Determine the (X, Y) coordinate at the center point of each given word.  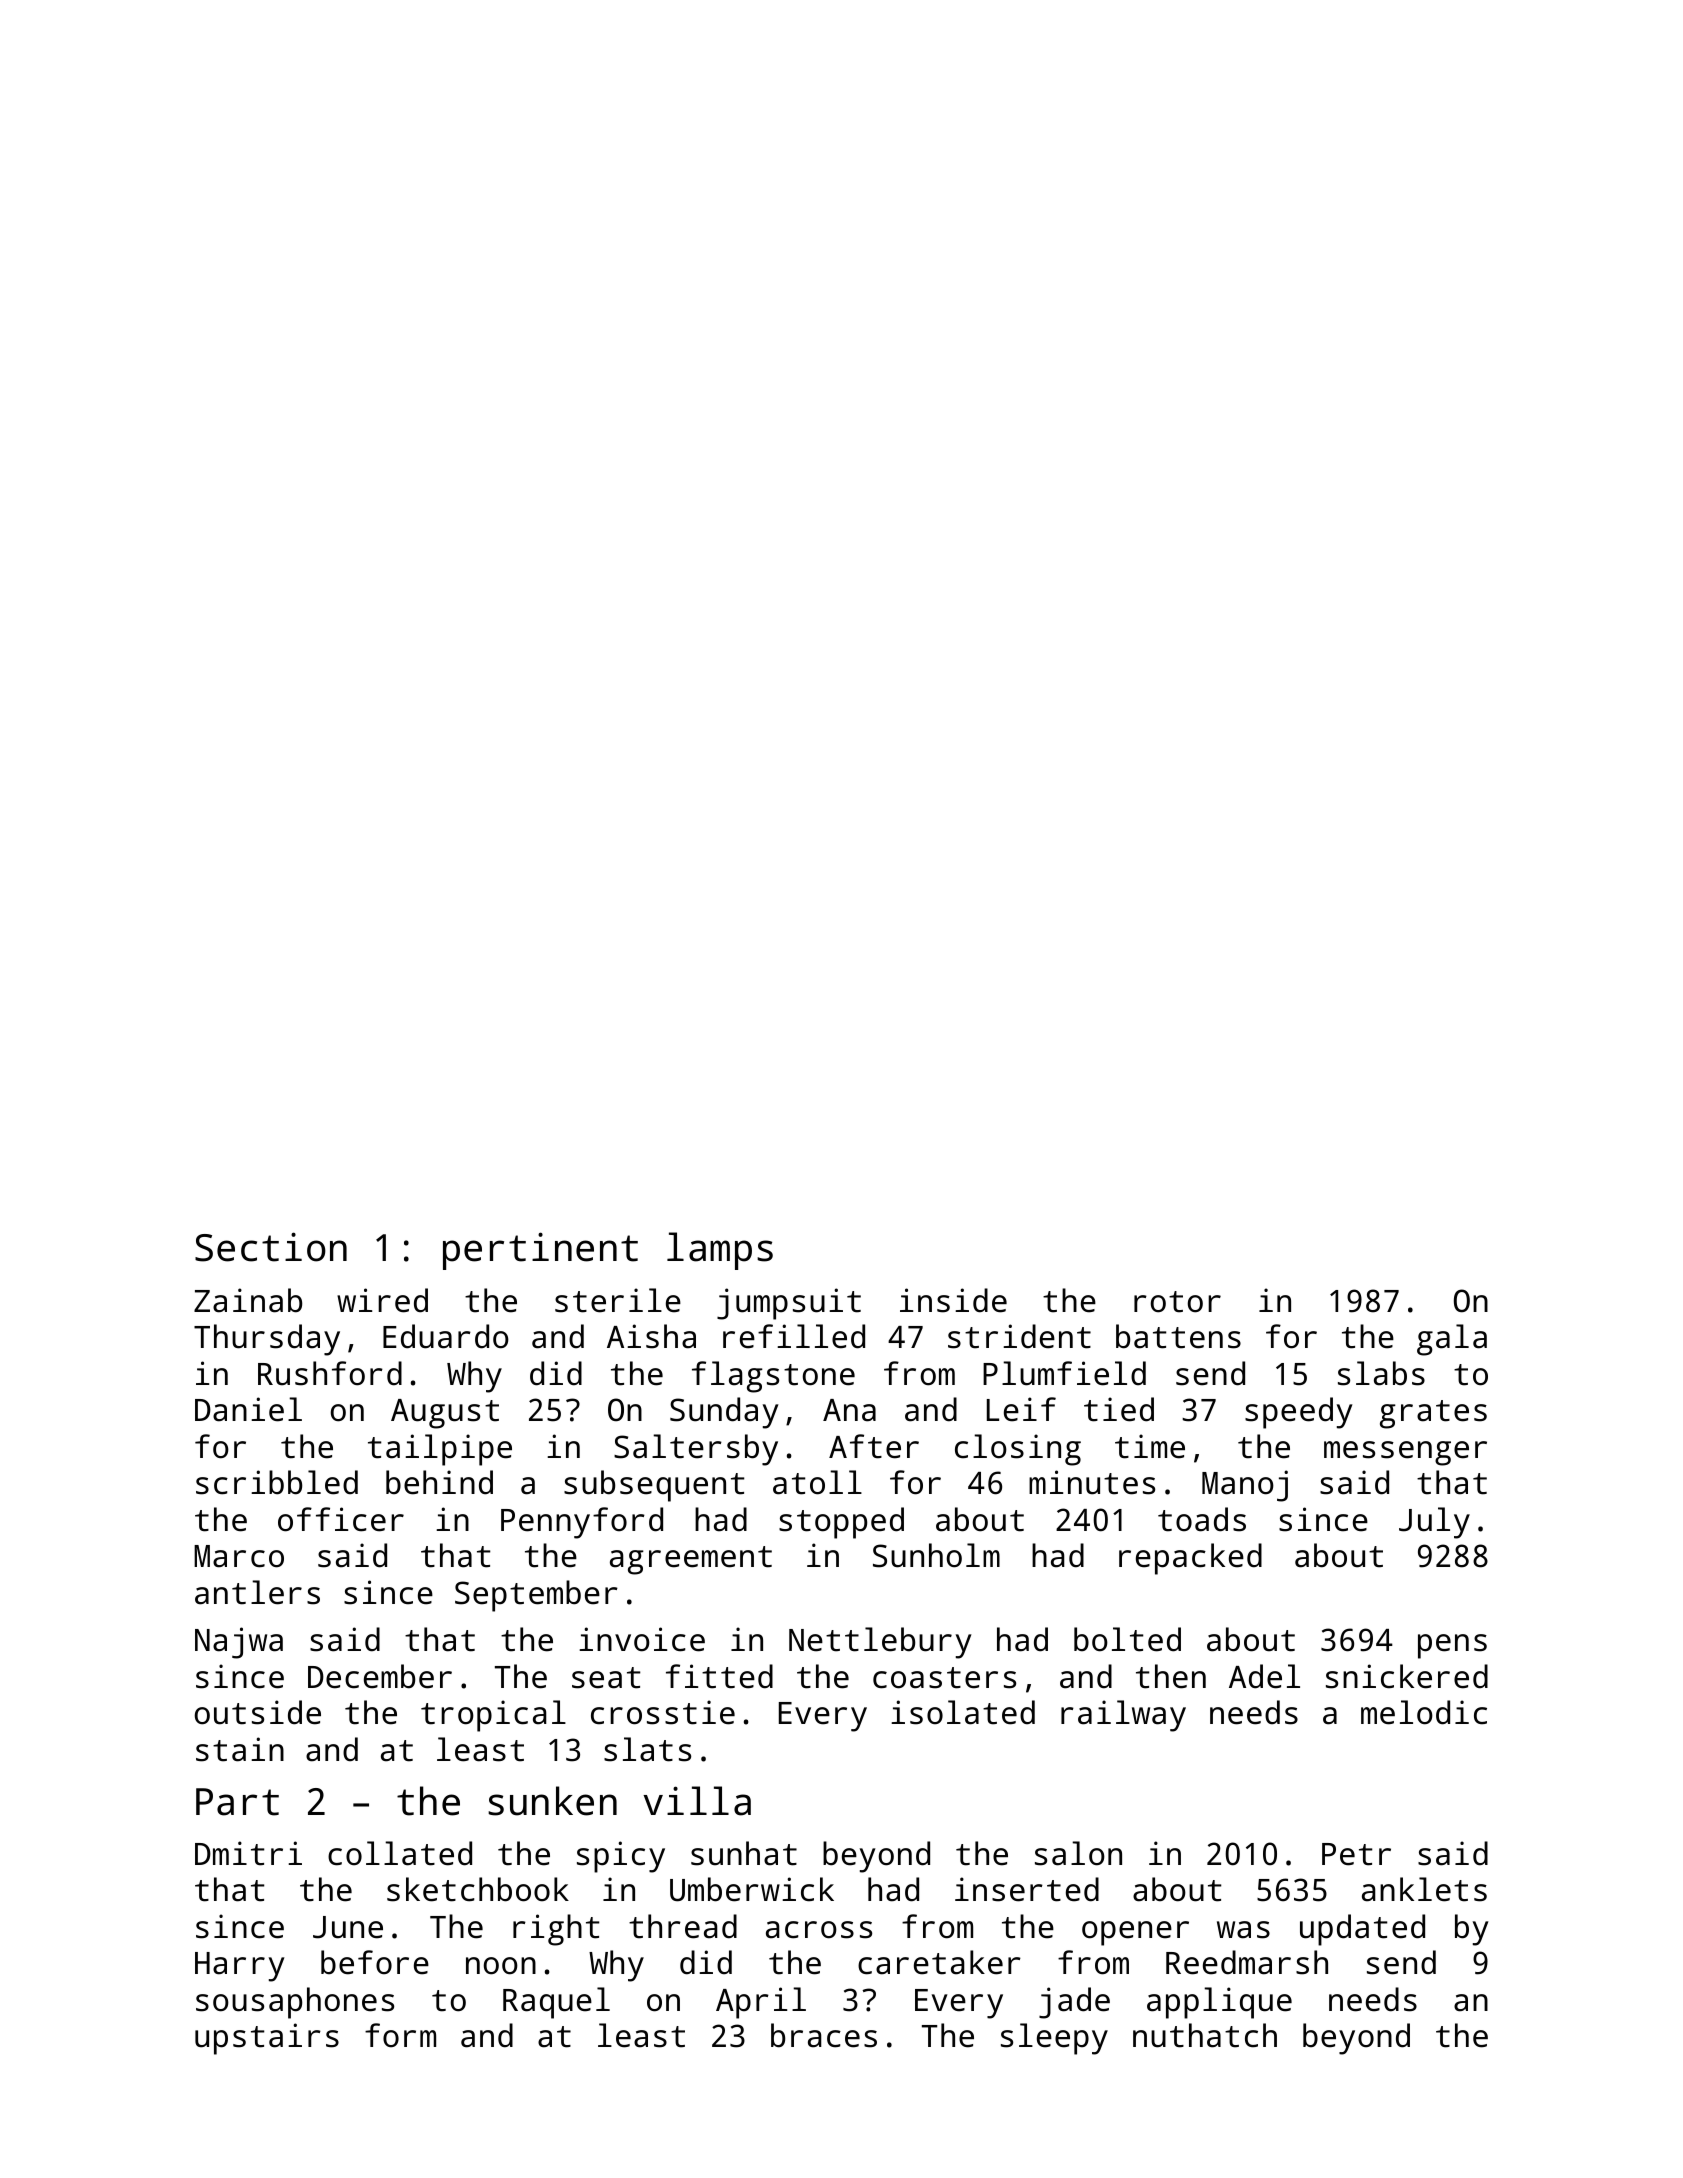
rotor (1177, 1302)
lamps (720, 1251)
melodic (1424, 1712)
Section (271, 1247)
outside (258, 1712)
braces (824, 2035)
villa (697, 1801)
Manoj (1245, 1486)
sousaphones (295, 2003)
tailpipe (440, 1450)
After (874, 1446)
